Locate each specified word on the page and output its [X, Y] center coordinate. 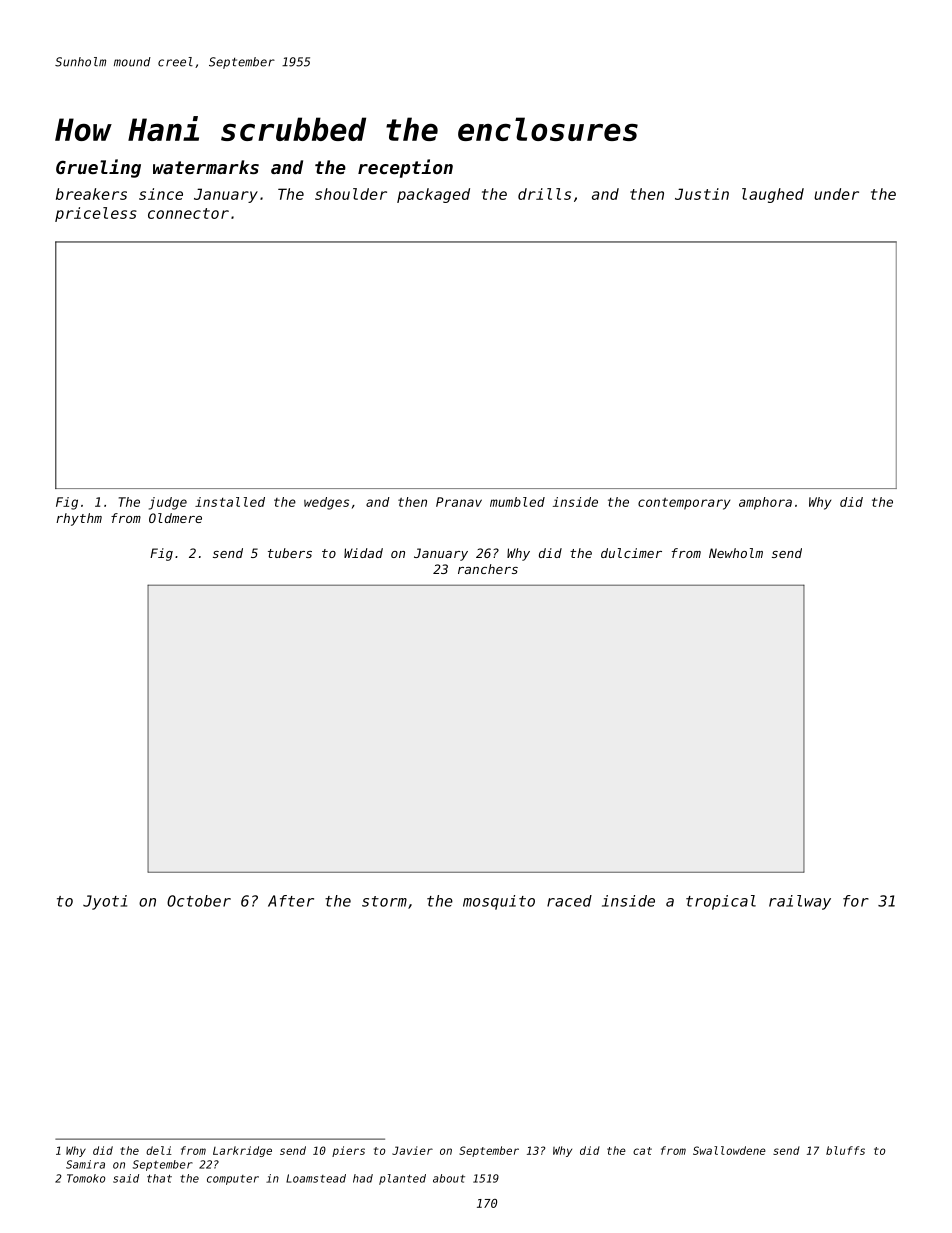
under [836, 194]
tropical [721, 902]
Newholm [736, 553]
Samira [85, 1164]
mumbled [517, 502]
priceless [96, 214]
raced [569, 901]
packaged [433, 195]
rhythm [79, 519]
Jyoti [105, 902]
